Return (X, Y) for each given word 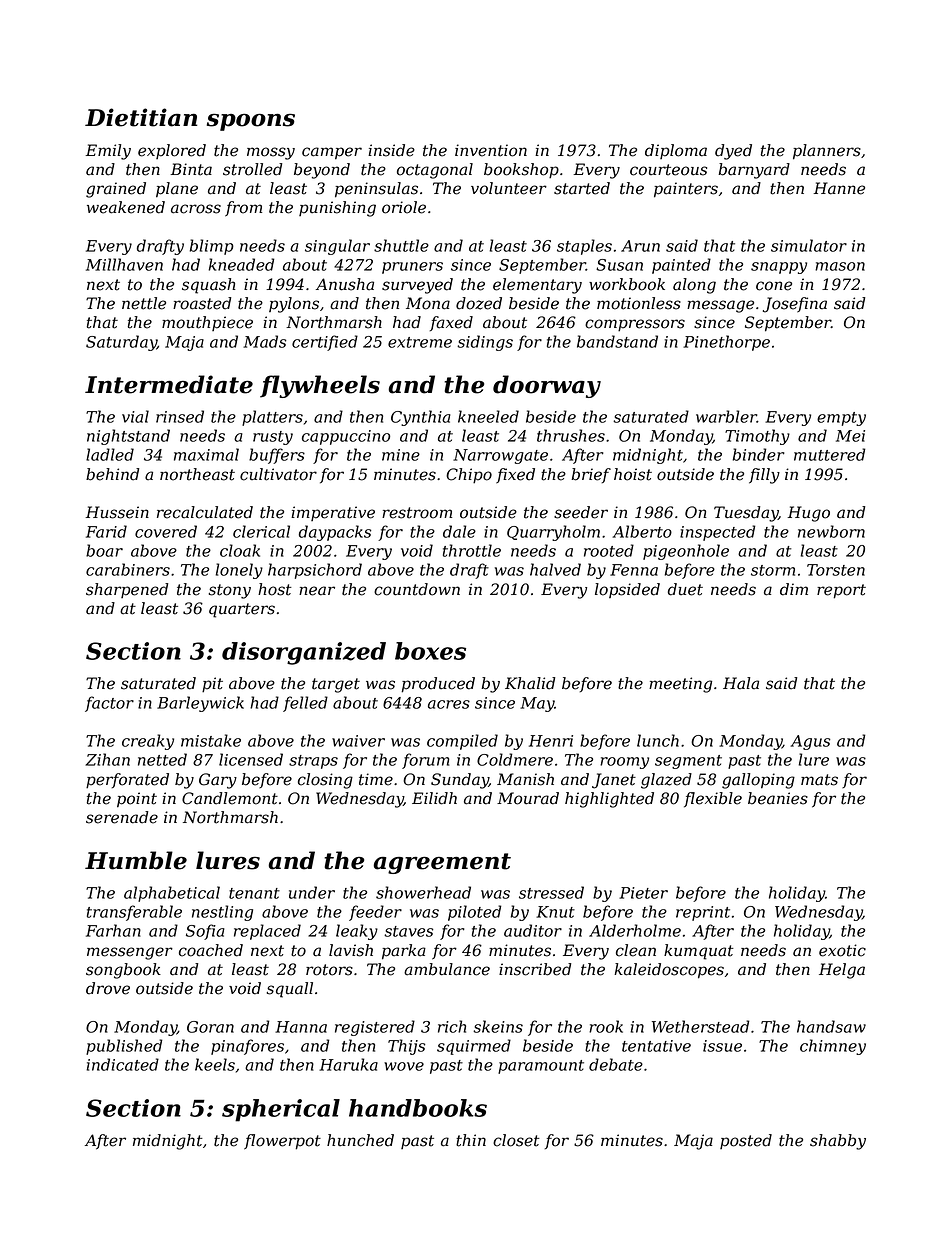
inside (391, 150)
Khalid (530, 683)
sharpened (127, 590)
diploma (676, 151)
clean (636, 950)
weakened (126, 207)
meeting (680, 685)
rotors (329, 970)
